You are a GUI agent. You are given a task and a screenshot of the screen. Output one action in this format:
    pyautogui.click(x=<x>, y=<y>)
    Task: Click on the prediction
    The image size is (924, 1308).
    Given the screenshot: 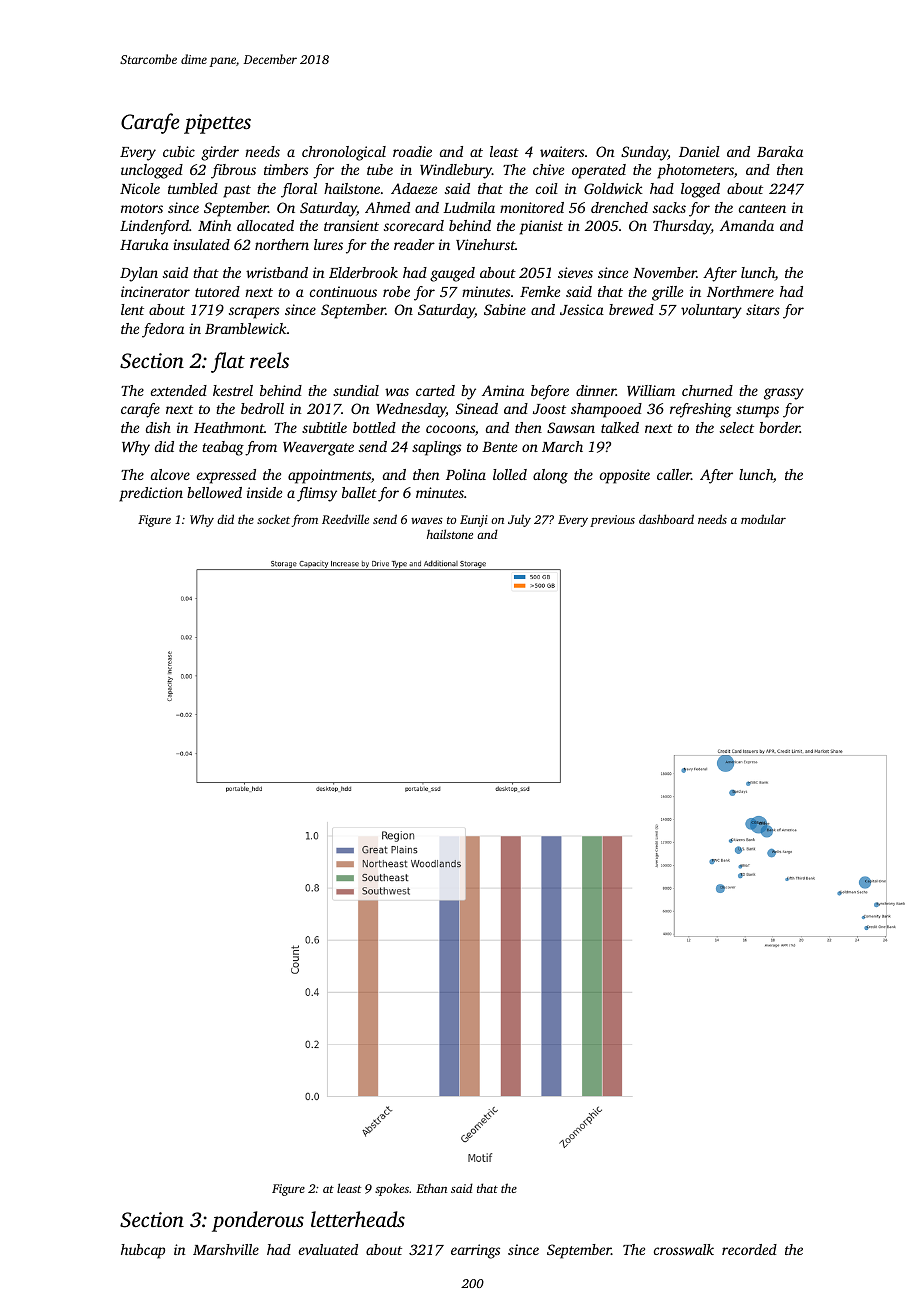 What is the action you would take?
    pyautogui.click(x=151, y=494)
